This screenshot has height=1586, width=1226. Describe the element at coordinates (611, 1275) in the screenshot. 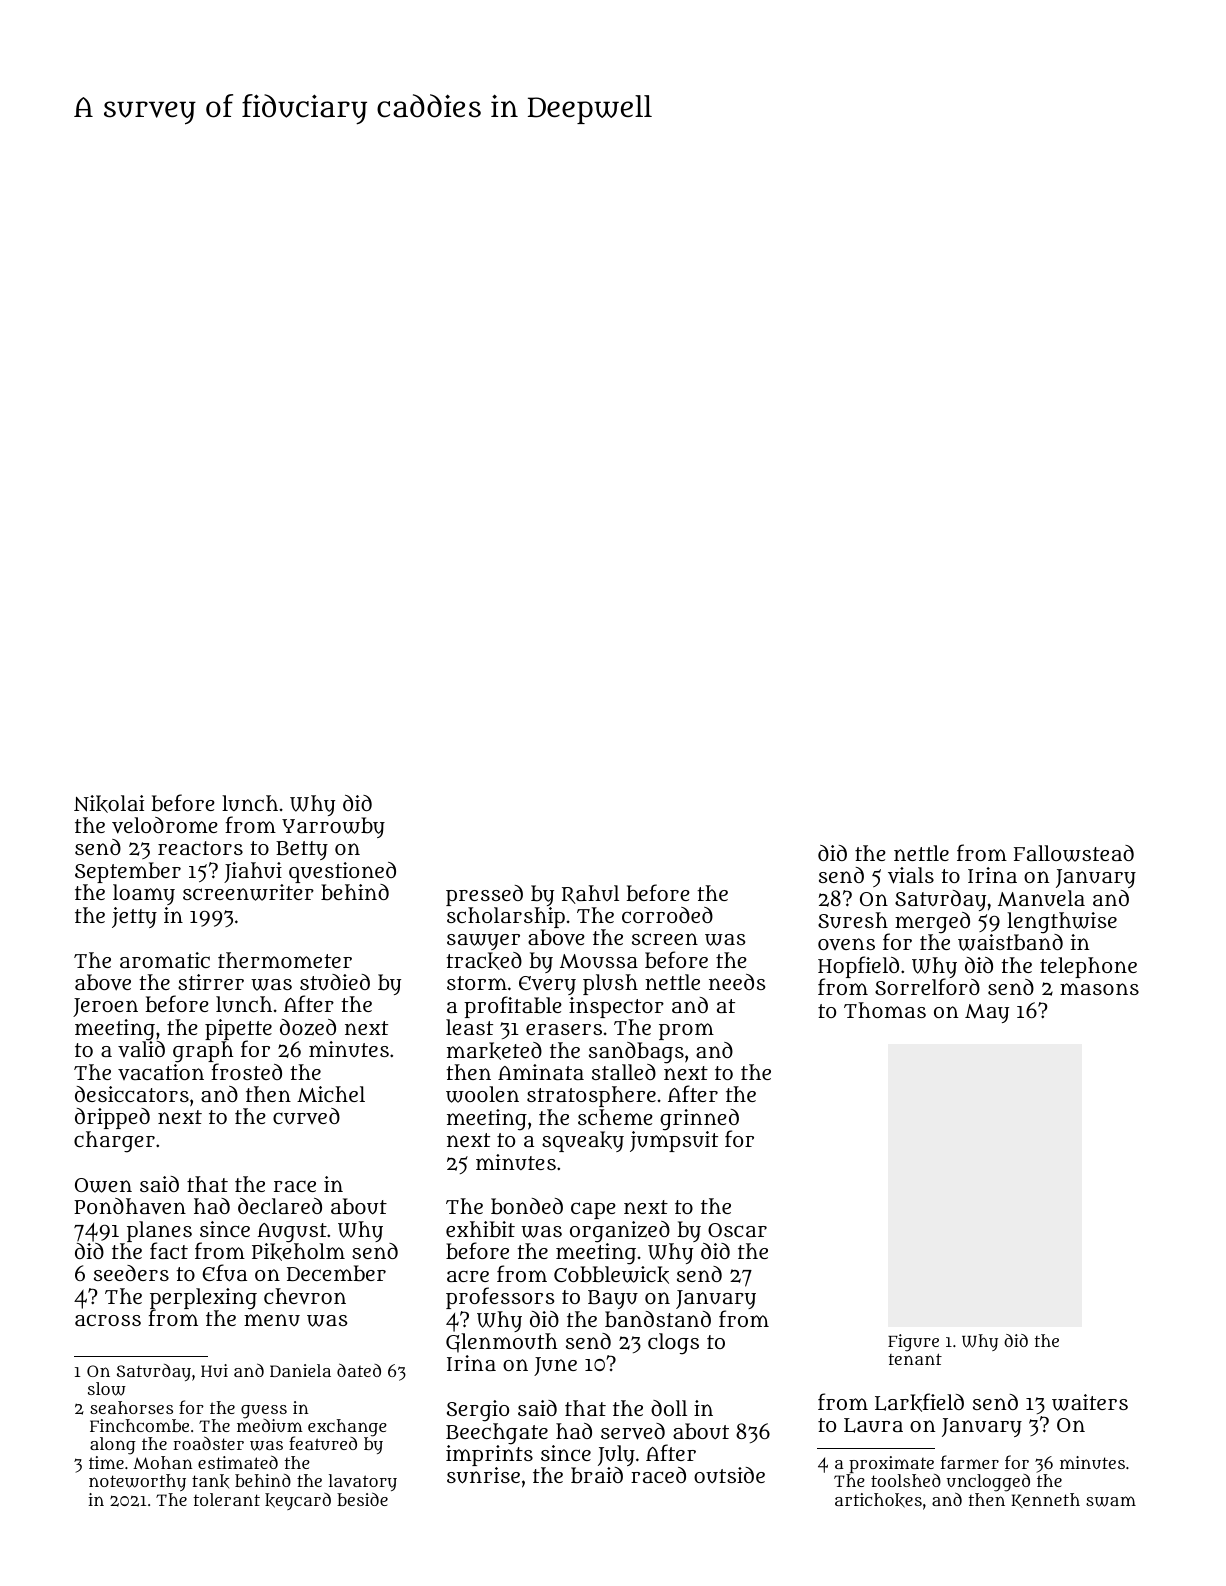

I see `Cobblewick` at that location.
